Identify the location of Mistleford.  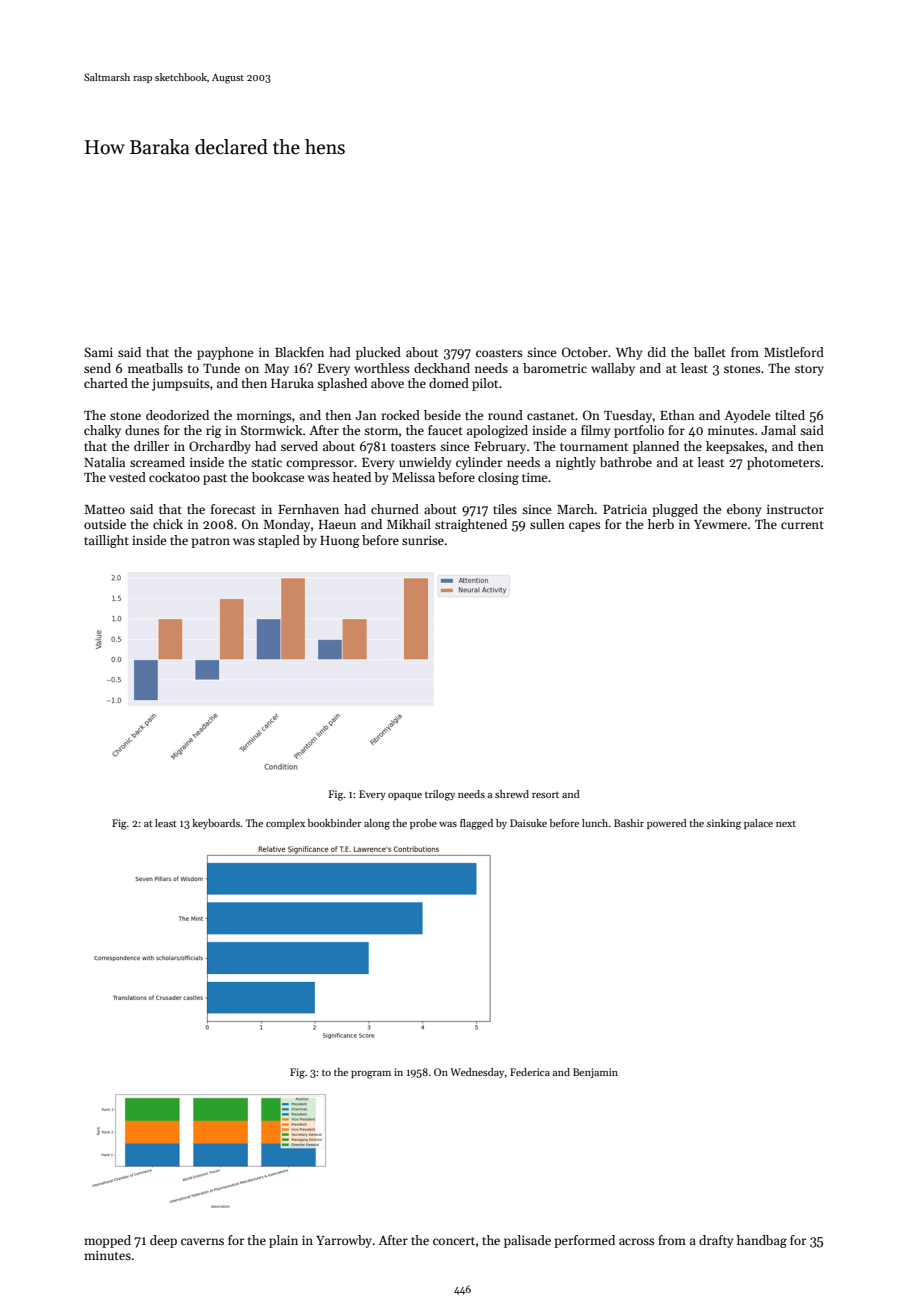
(794, 352).
